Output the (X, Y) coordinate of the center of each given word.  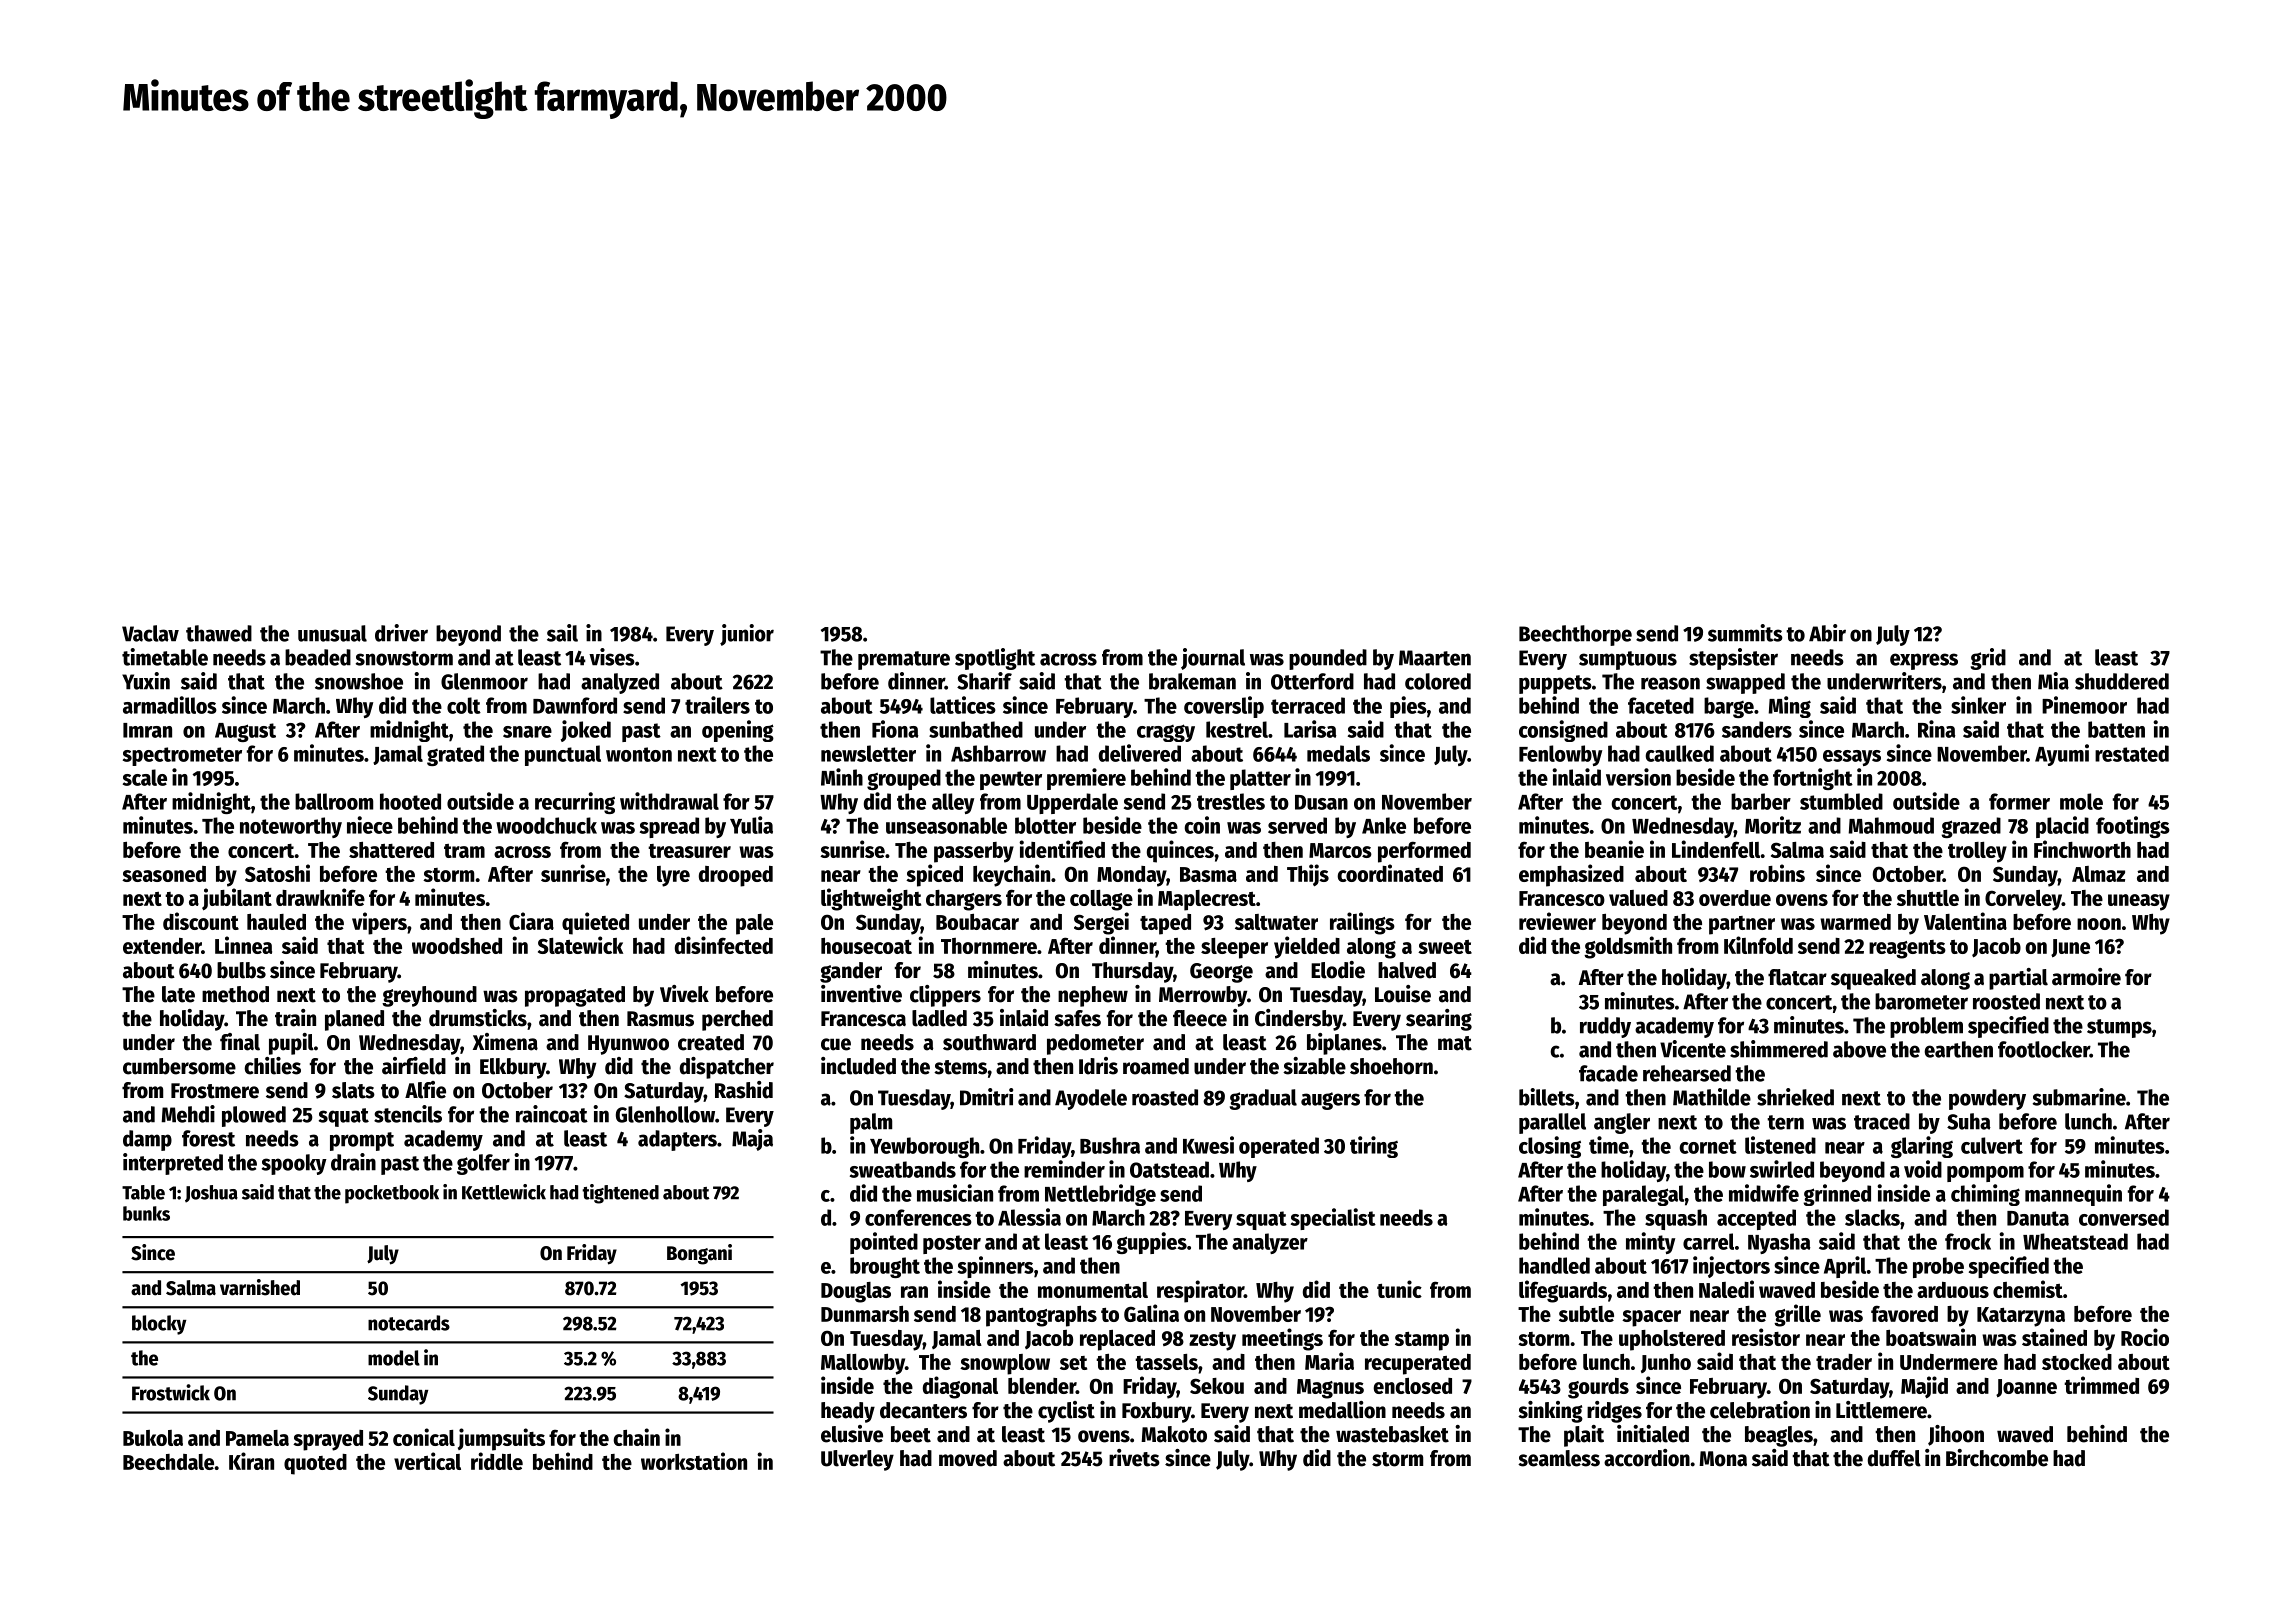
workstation (694, 1461)
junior (747, 635)
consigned (1563, 731)
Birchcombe (1997, 1458)
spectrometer (182, 756)
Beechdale (168, 1462)
